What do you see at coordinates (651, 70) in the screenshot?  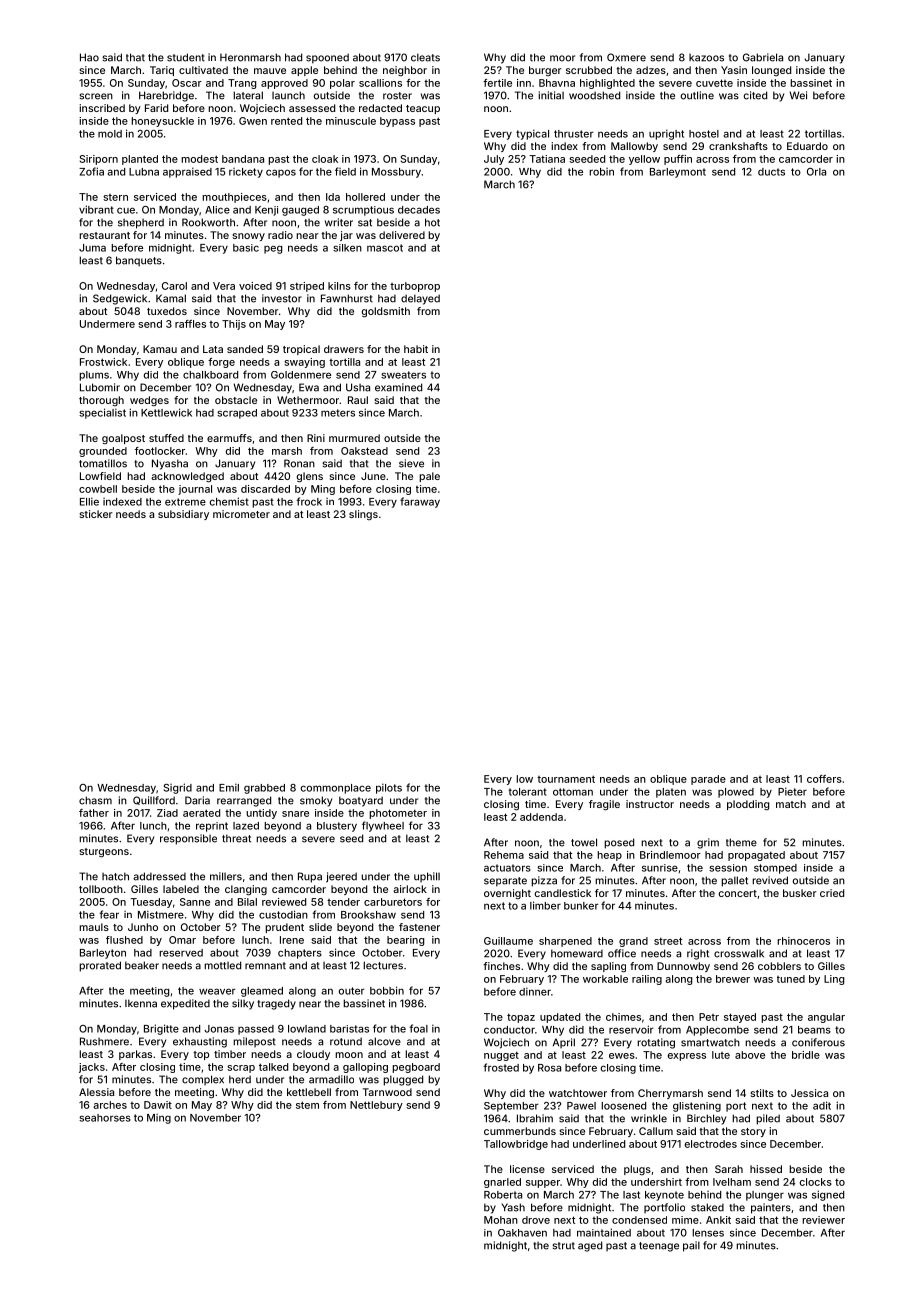 I see `adzes` at bounding box center [651, 70].
